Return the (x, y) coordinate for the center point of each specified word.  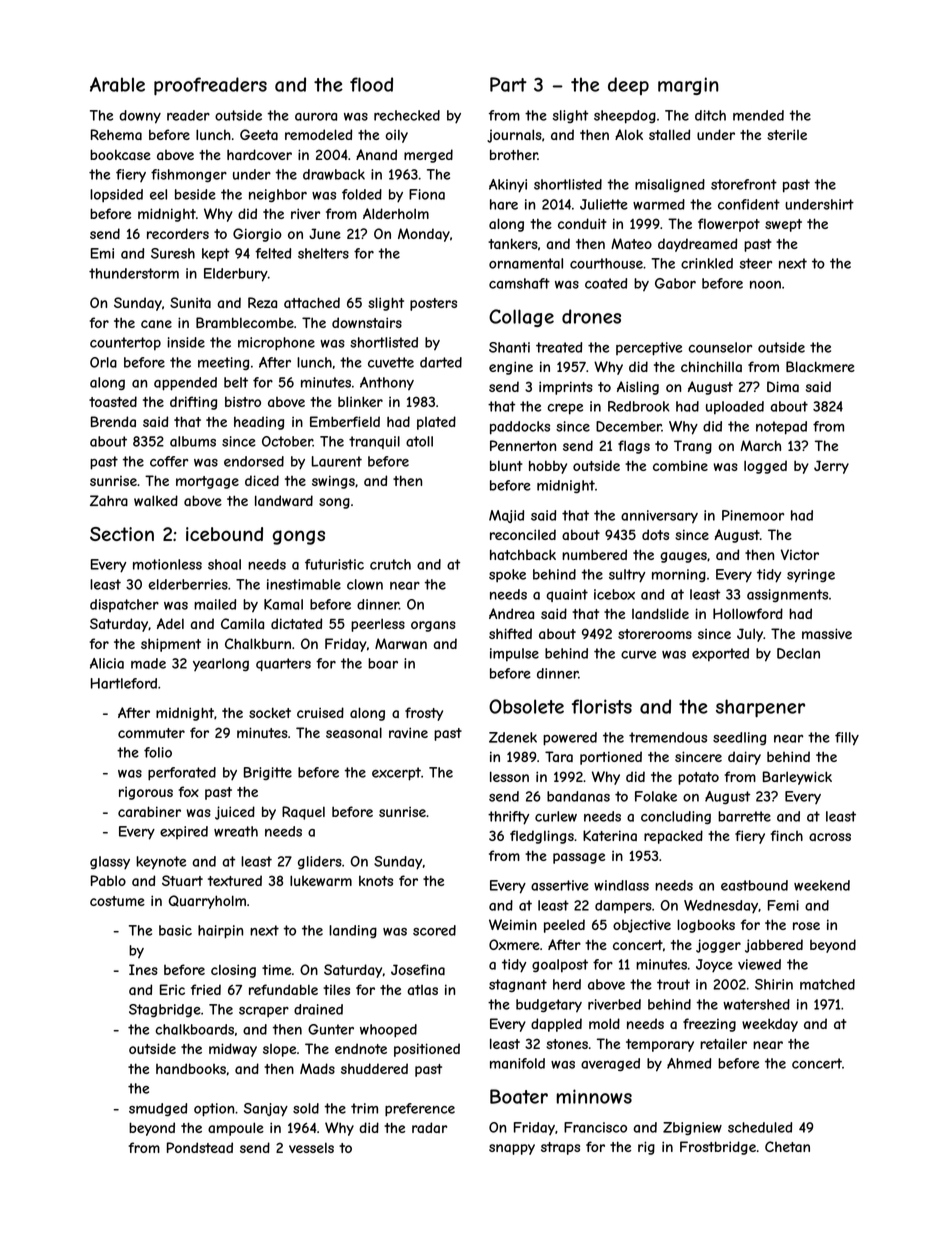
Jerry (831, 467)
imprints (566, 388)
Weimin (513, 924)
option (214, 1110)
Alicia (107, 663)
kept (215, 254)
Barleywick (797, 778)
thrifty (508, 818)
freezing (709, 1025)
